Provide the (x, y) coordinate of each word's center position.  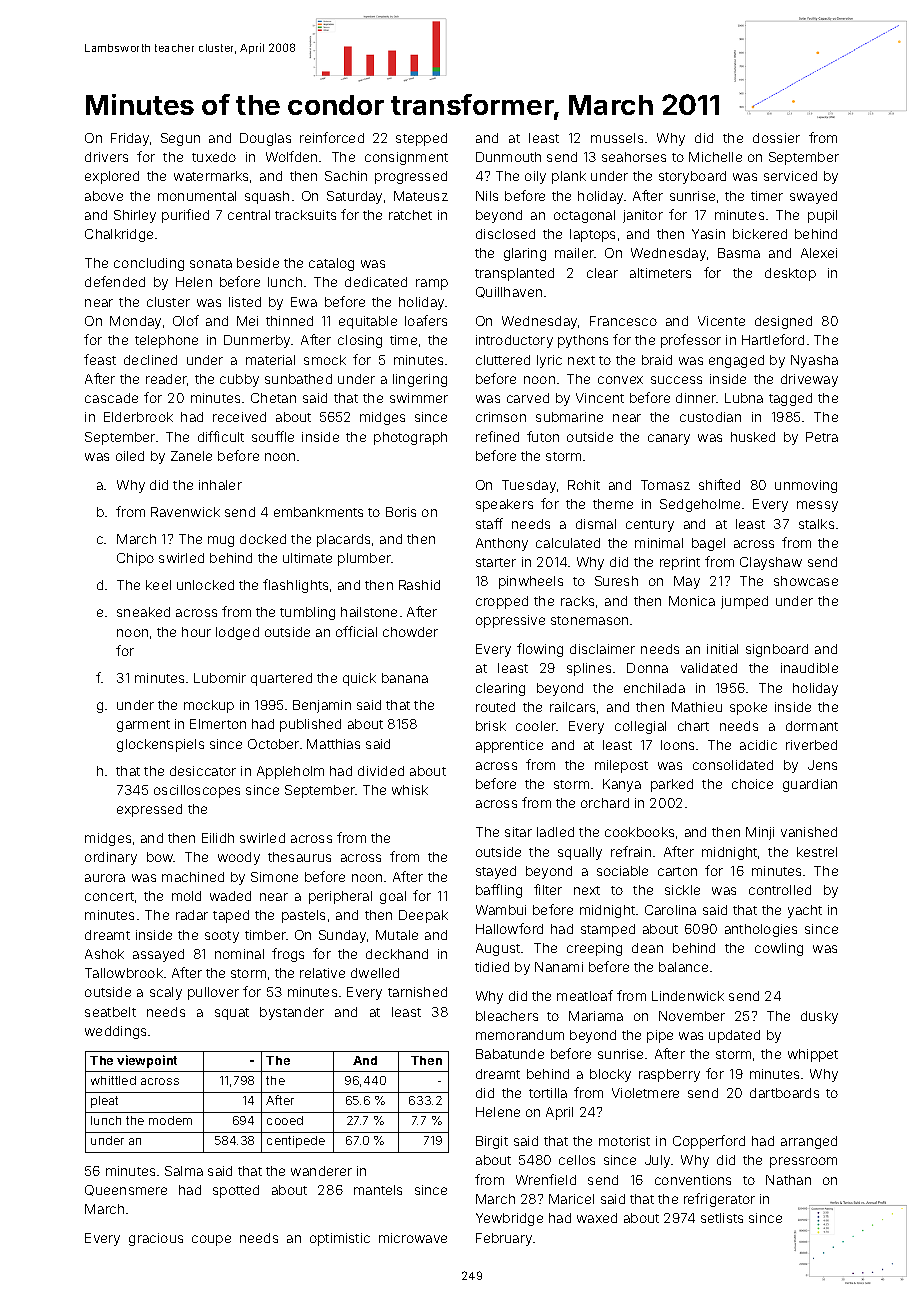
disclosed (505, 234)
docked (263, 539)
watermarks (211, 176)
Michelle (715, 157)
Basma (739, 253)
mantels (378, 1190)
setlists (722, 1218)
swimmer (419, 398)
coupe (211, 1240)
